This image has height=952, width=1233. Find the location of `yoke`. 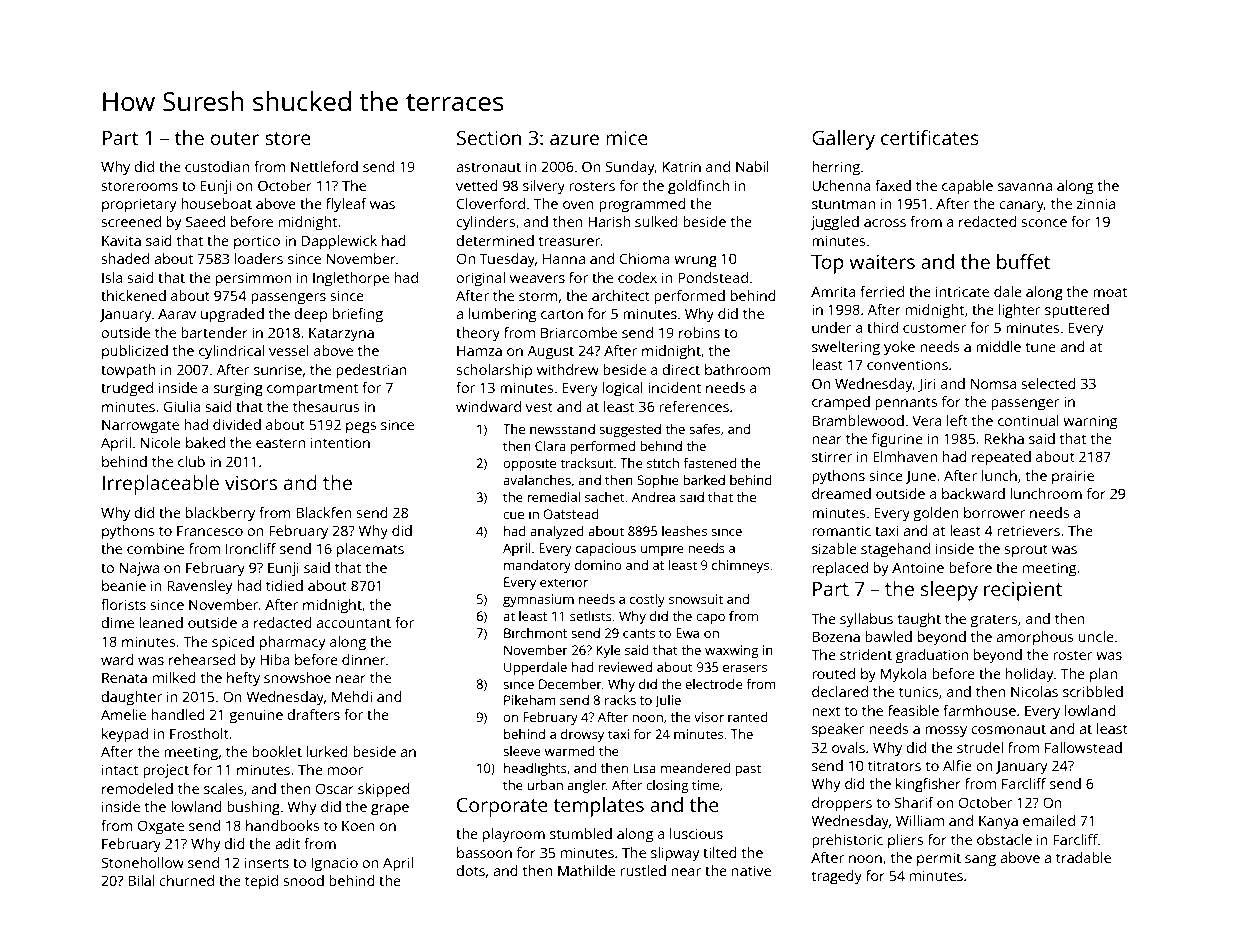

yoke is located at coordinates (899, 348).
